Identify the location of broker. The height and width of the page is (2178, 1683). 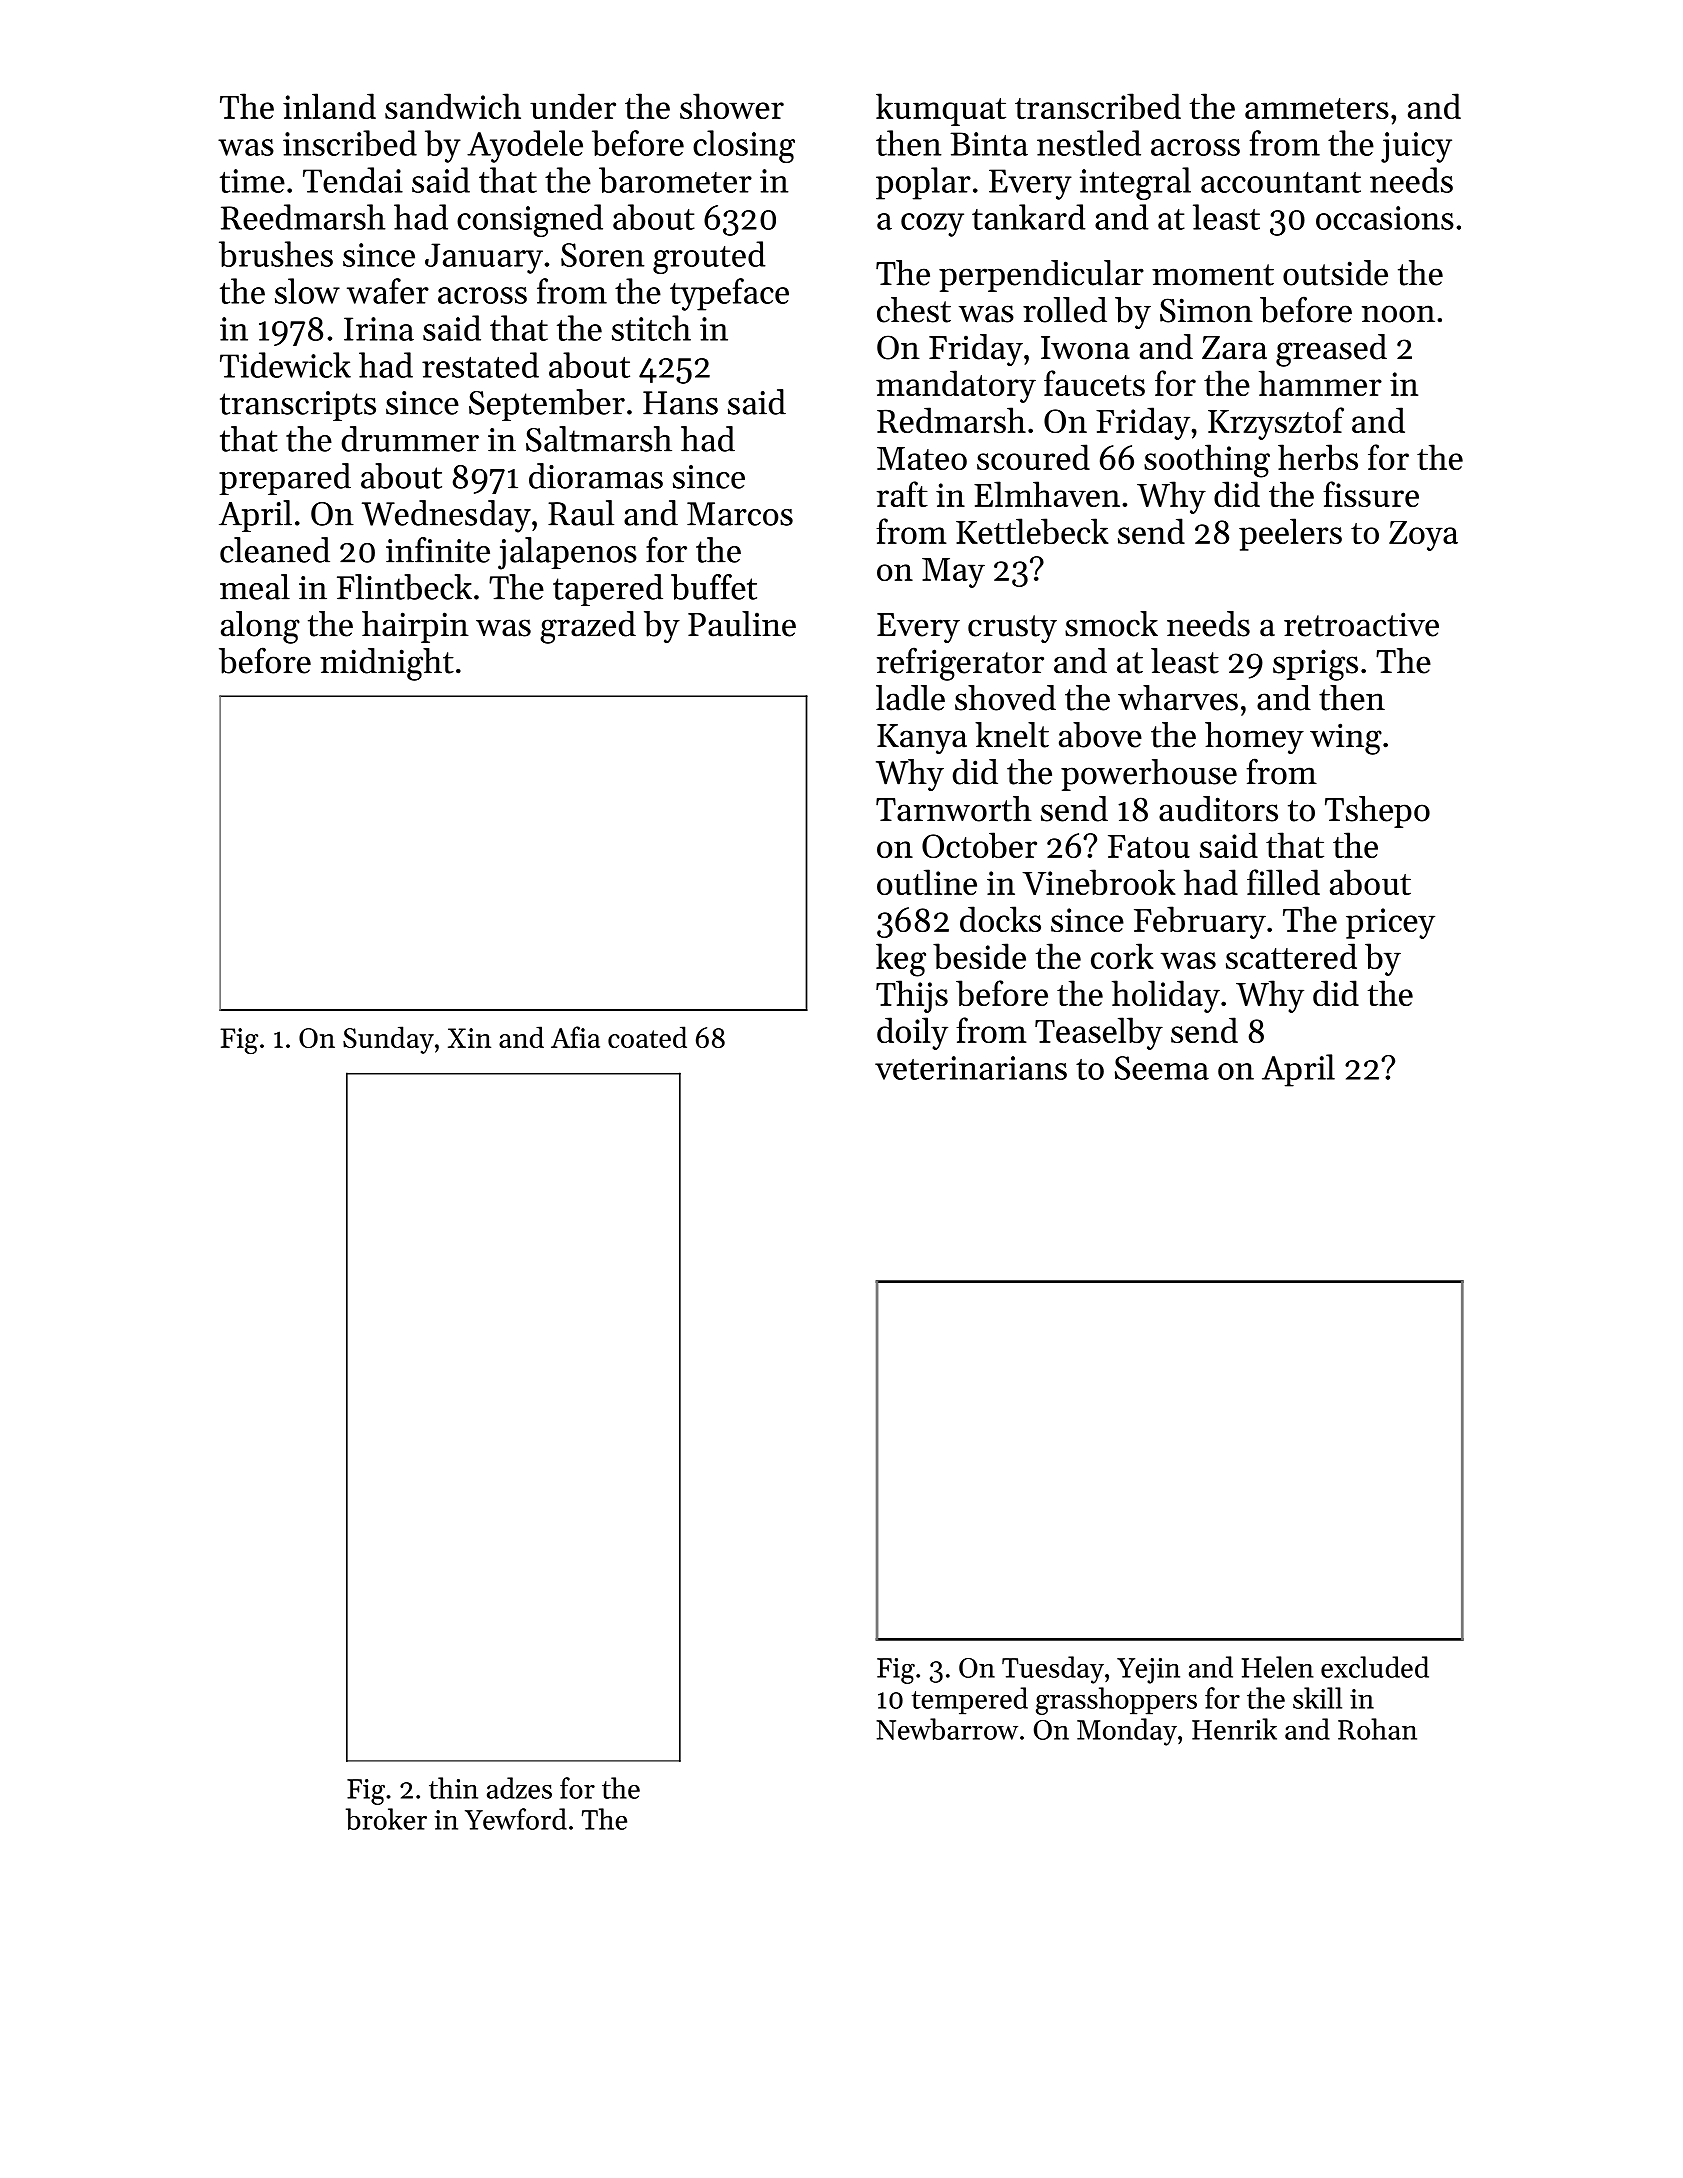
(386, 1819).
